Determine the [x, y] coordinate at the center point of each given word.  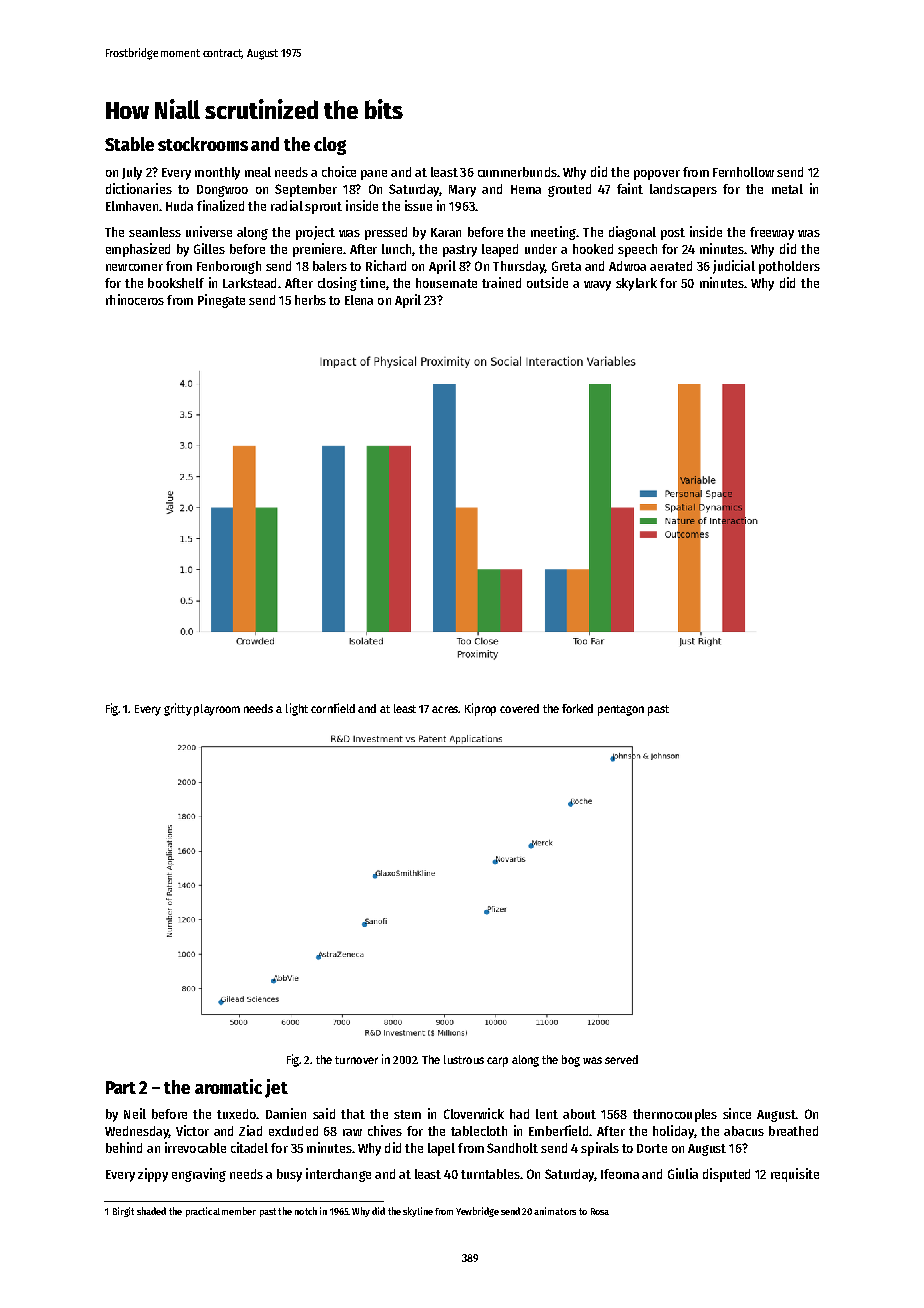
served [621, 1059]
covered [519, 708]
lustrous [464, 1059]
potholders [789, 267]
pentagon [621, 710]
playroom [217, 710]
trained [501, 282]
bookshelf [176, 283]
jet [276, 1088]
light [297, 709]
